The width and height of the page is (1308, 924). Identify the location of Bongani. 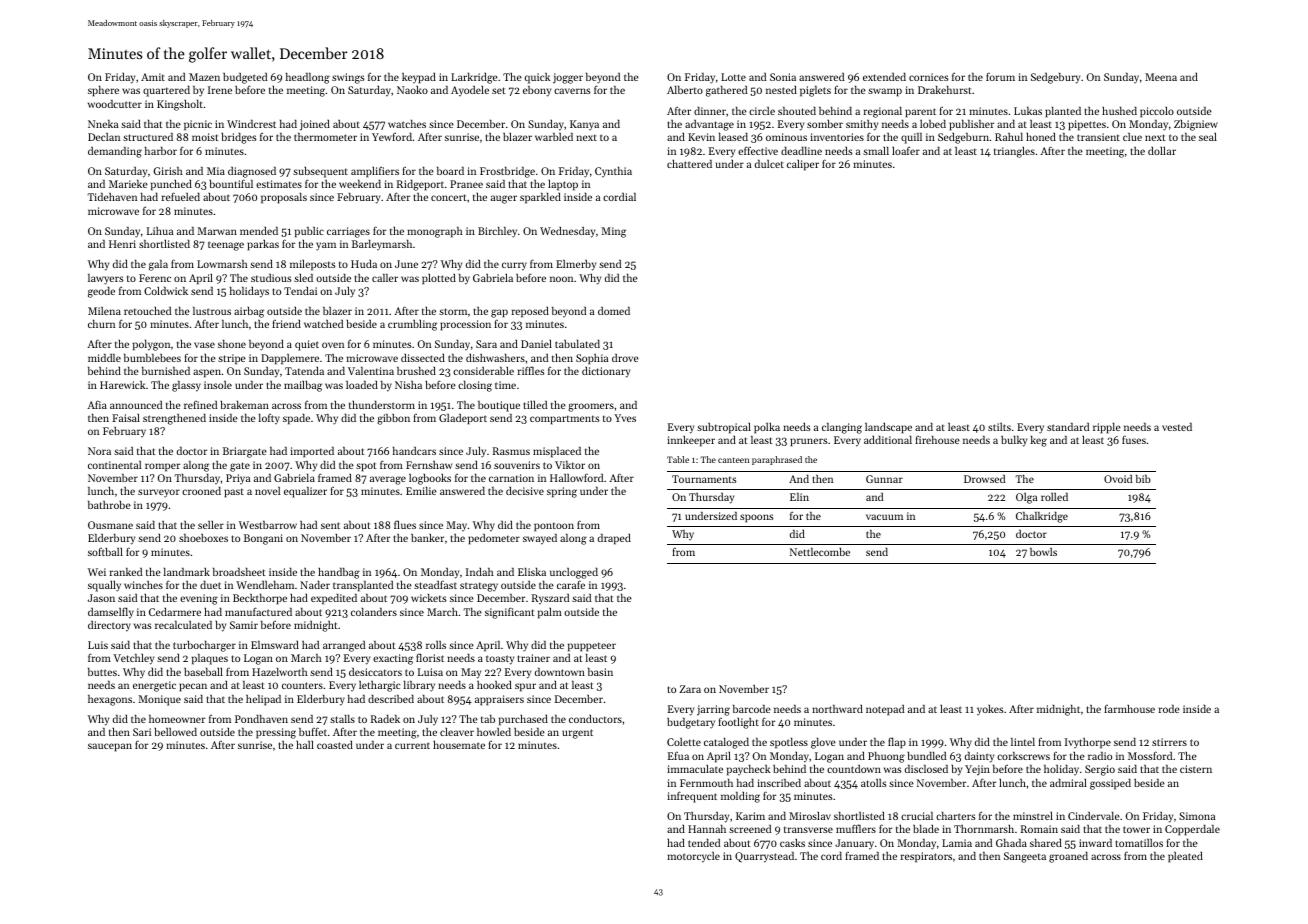
(263, 539).
